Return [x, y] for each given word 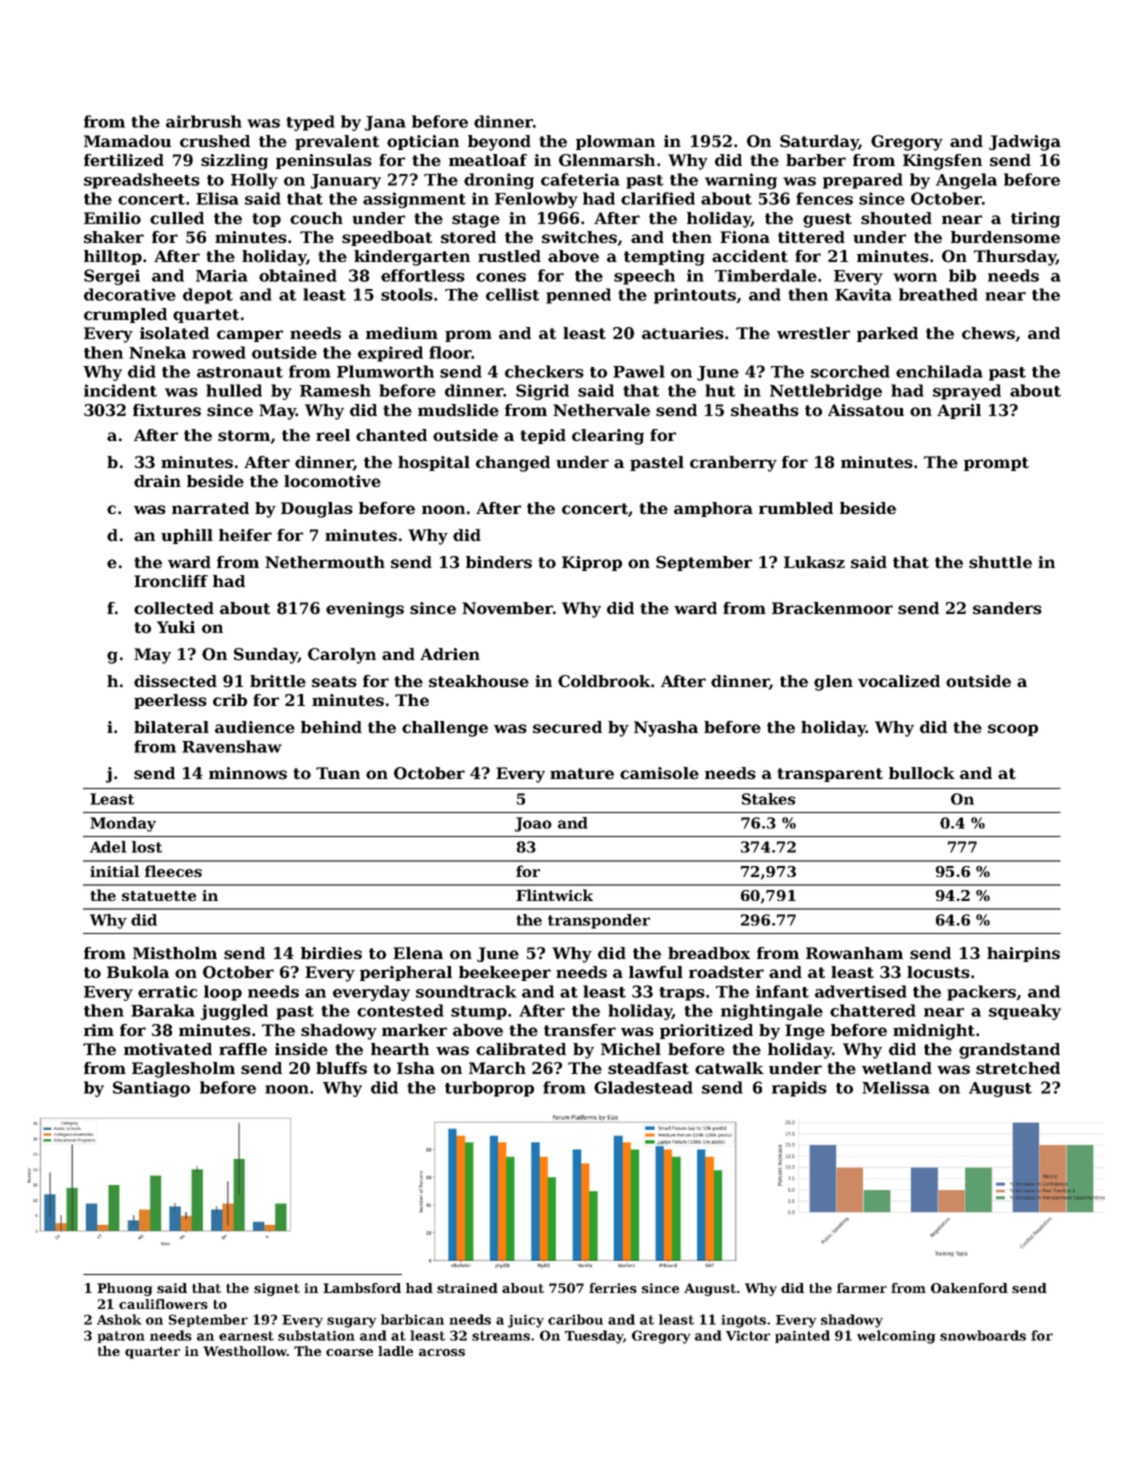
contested [400, 1010]
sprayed [967, 392]
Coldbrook [604, 681]
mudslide [458, 410]
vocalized [899, 681]
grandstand [1009, 1051]
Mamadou [127, 141]
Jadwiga [1025, 143]
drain [157, 481]
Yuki [176, 627]
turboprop [489, 1089]
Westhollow [245, 1351]
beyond [499, 143]
